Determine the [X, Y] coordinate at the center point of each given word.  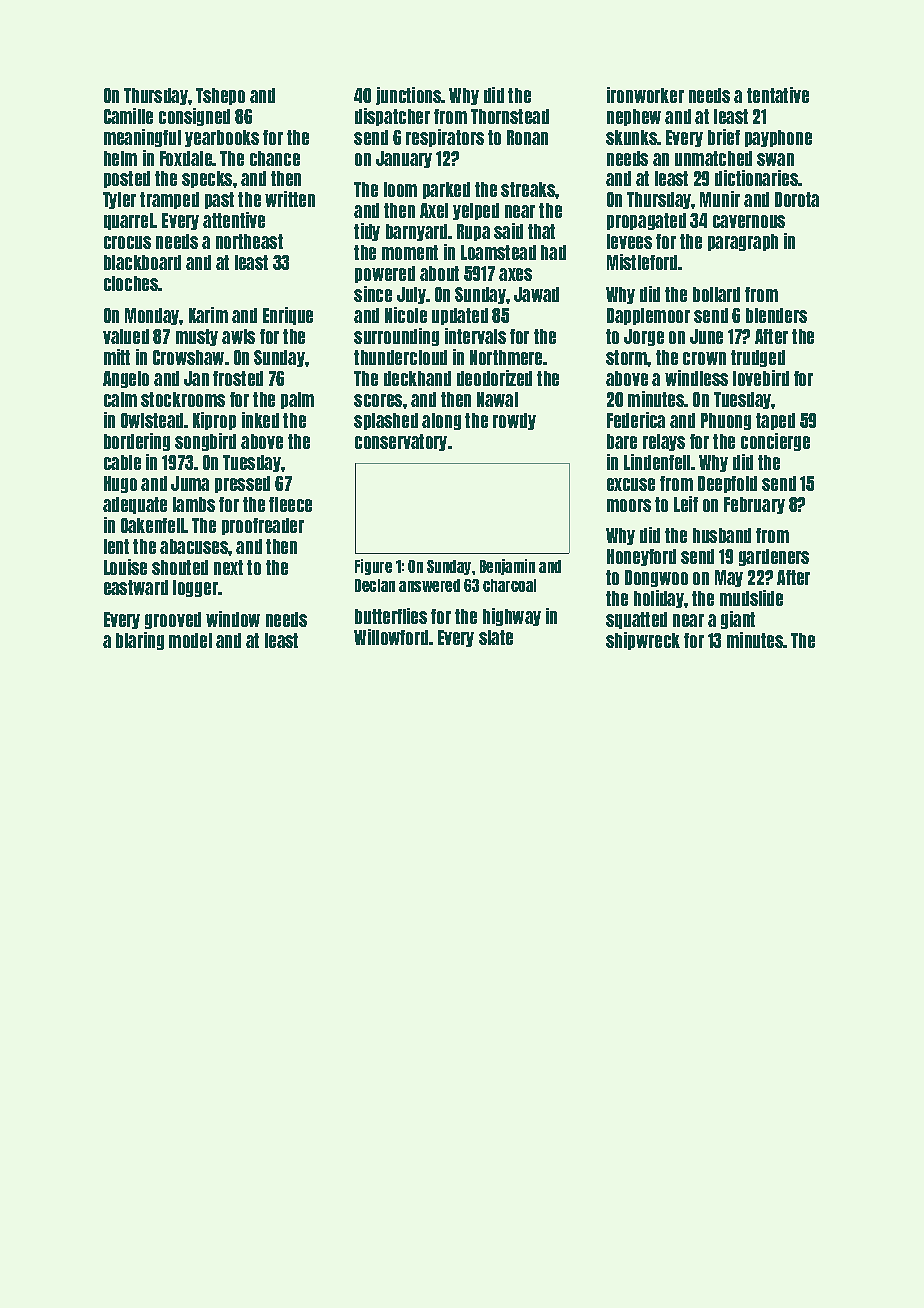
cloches [131, 283]
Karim [208, 315]
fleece [290, 504]
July [411, 295]
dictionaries [757, 178]
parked [446, 190]
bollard [716, 294]
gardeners [774, 557]
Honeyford [641, 557]
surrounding [396, 337]
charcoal [509, 585]
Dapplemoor [648, 316]
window [233, 619]
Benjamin [507, 567]
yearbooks [222, 138]
